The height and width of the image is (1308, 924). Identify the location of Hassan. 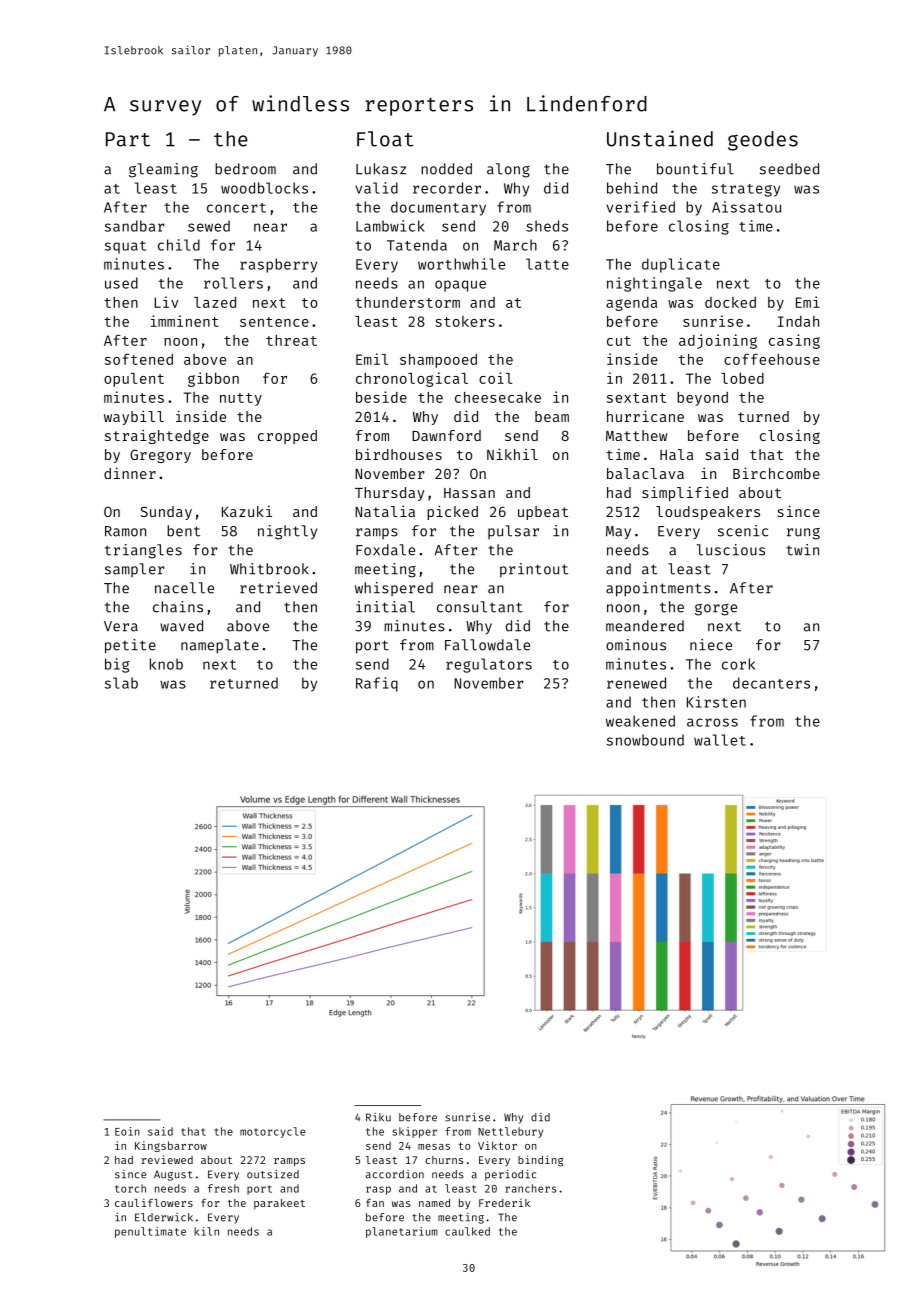
(469, 493).
